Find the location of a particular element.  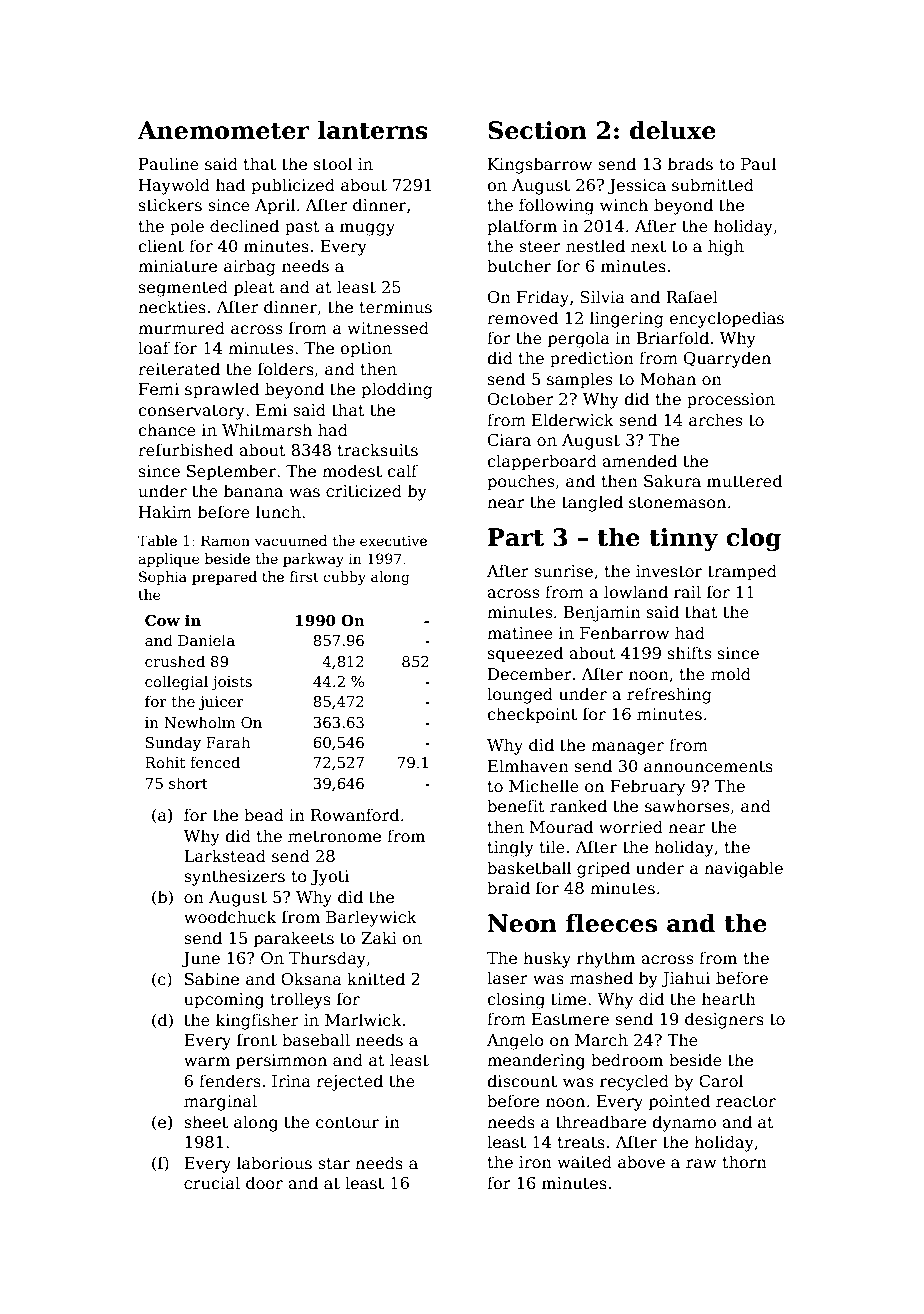

parakeets is located at coordinates (294, 939).
